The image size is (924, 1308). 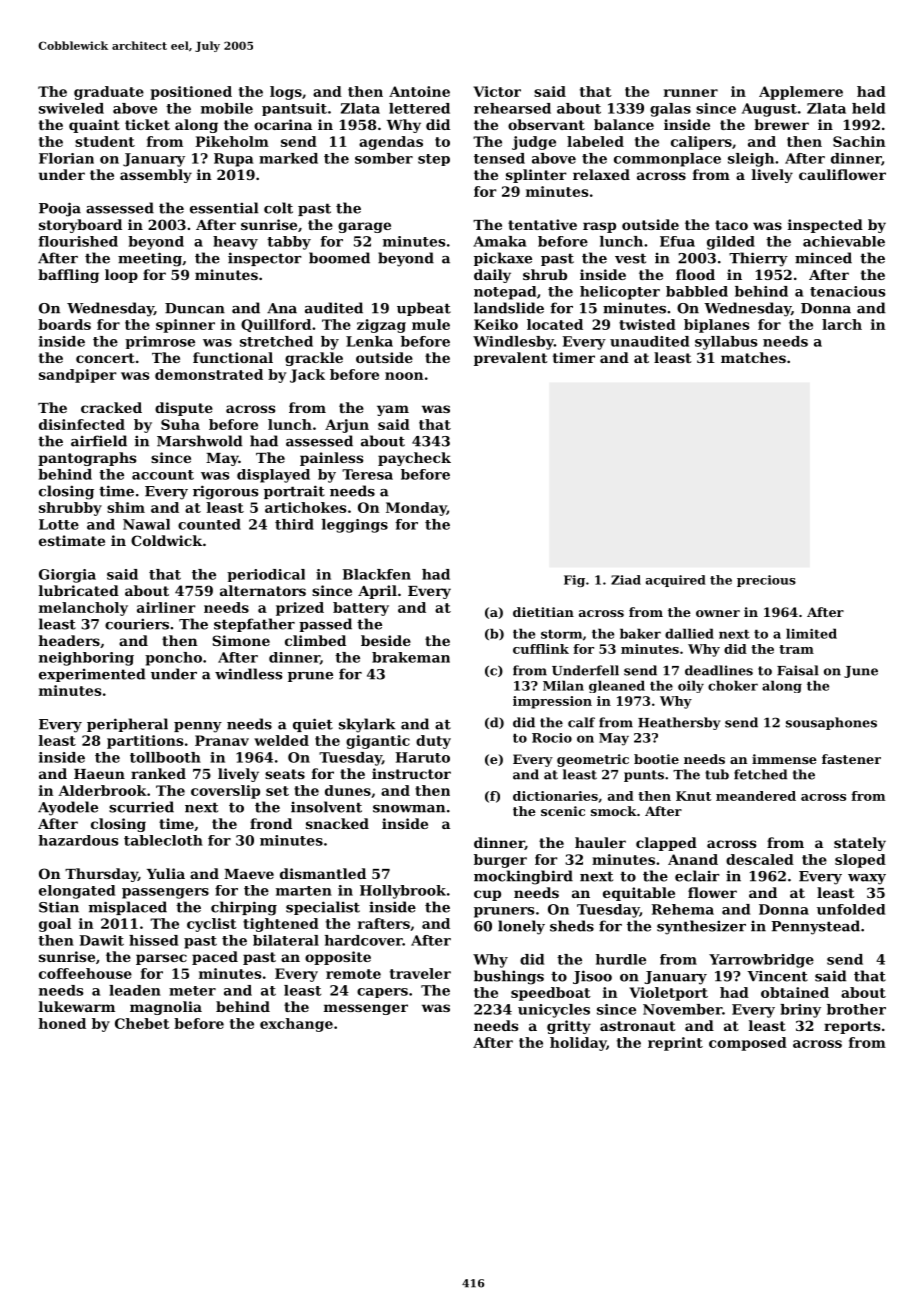 What do you see at coordinates (184, 409) in the screenshot?
I see `dispute` at bounding box center [184, 409].
